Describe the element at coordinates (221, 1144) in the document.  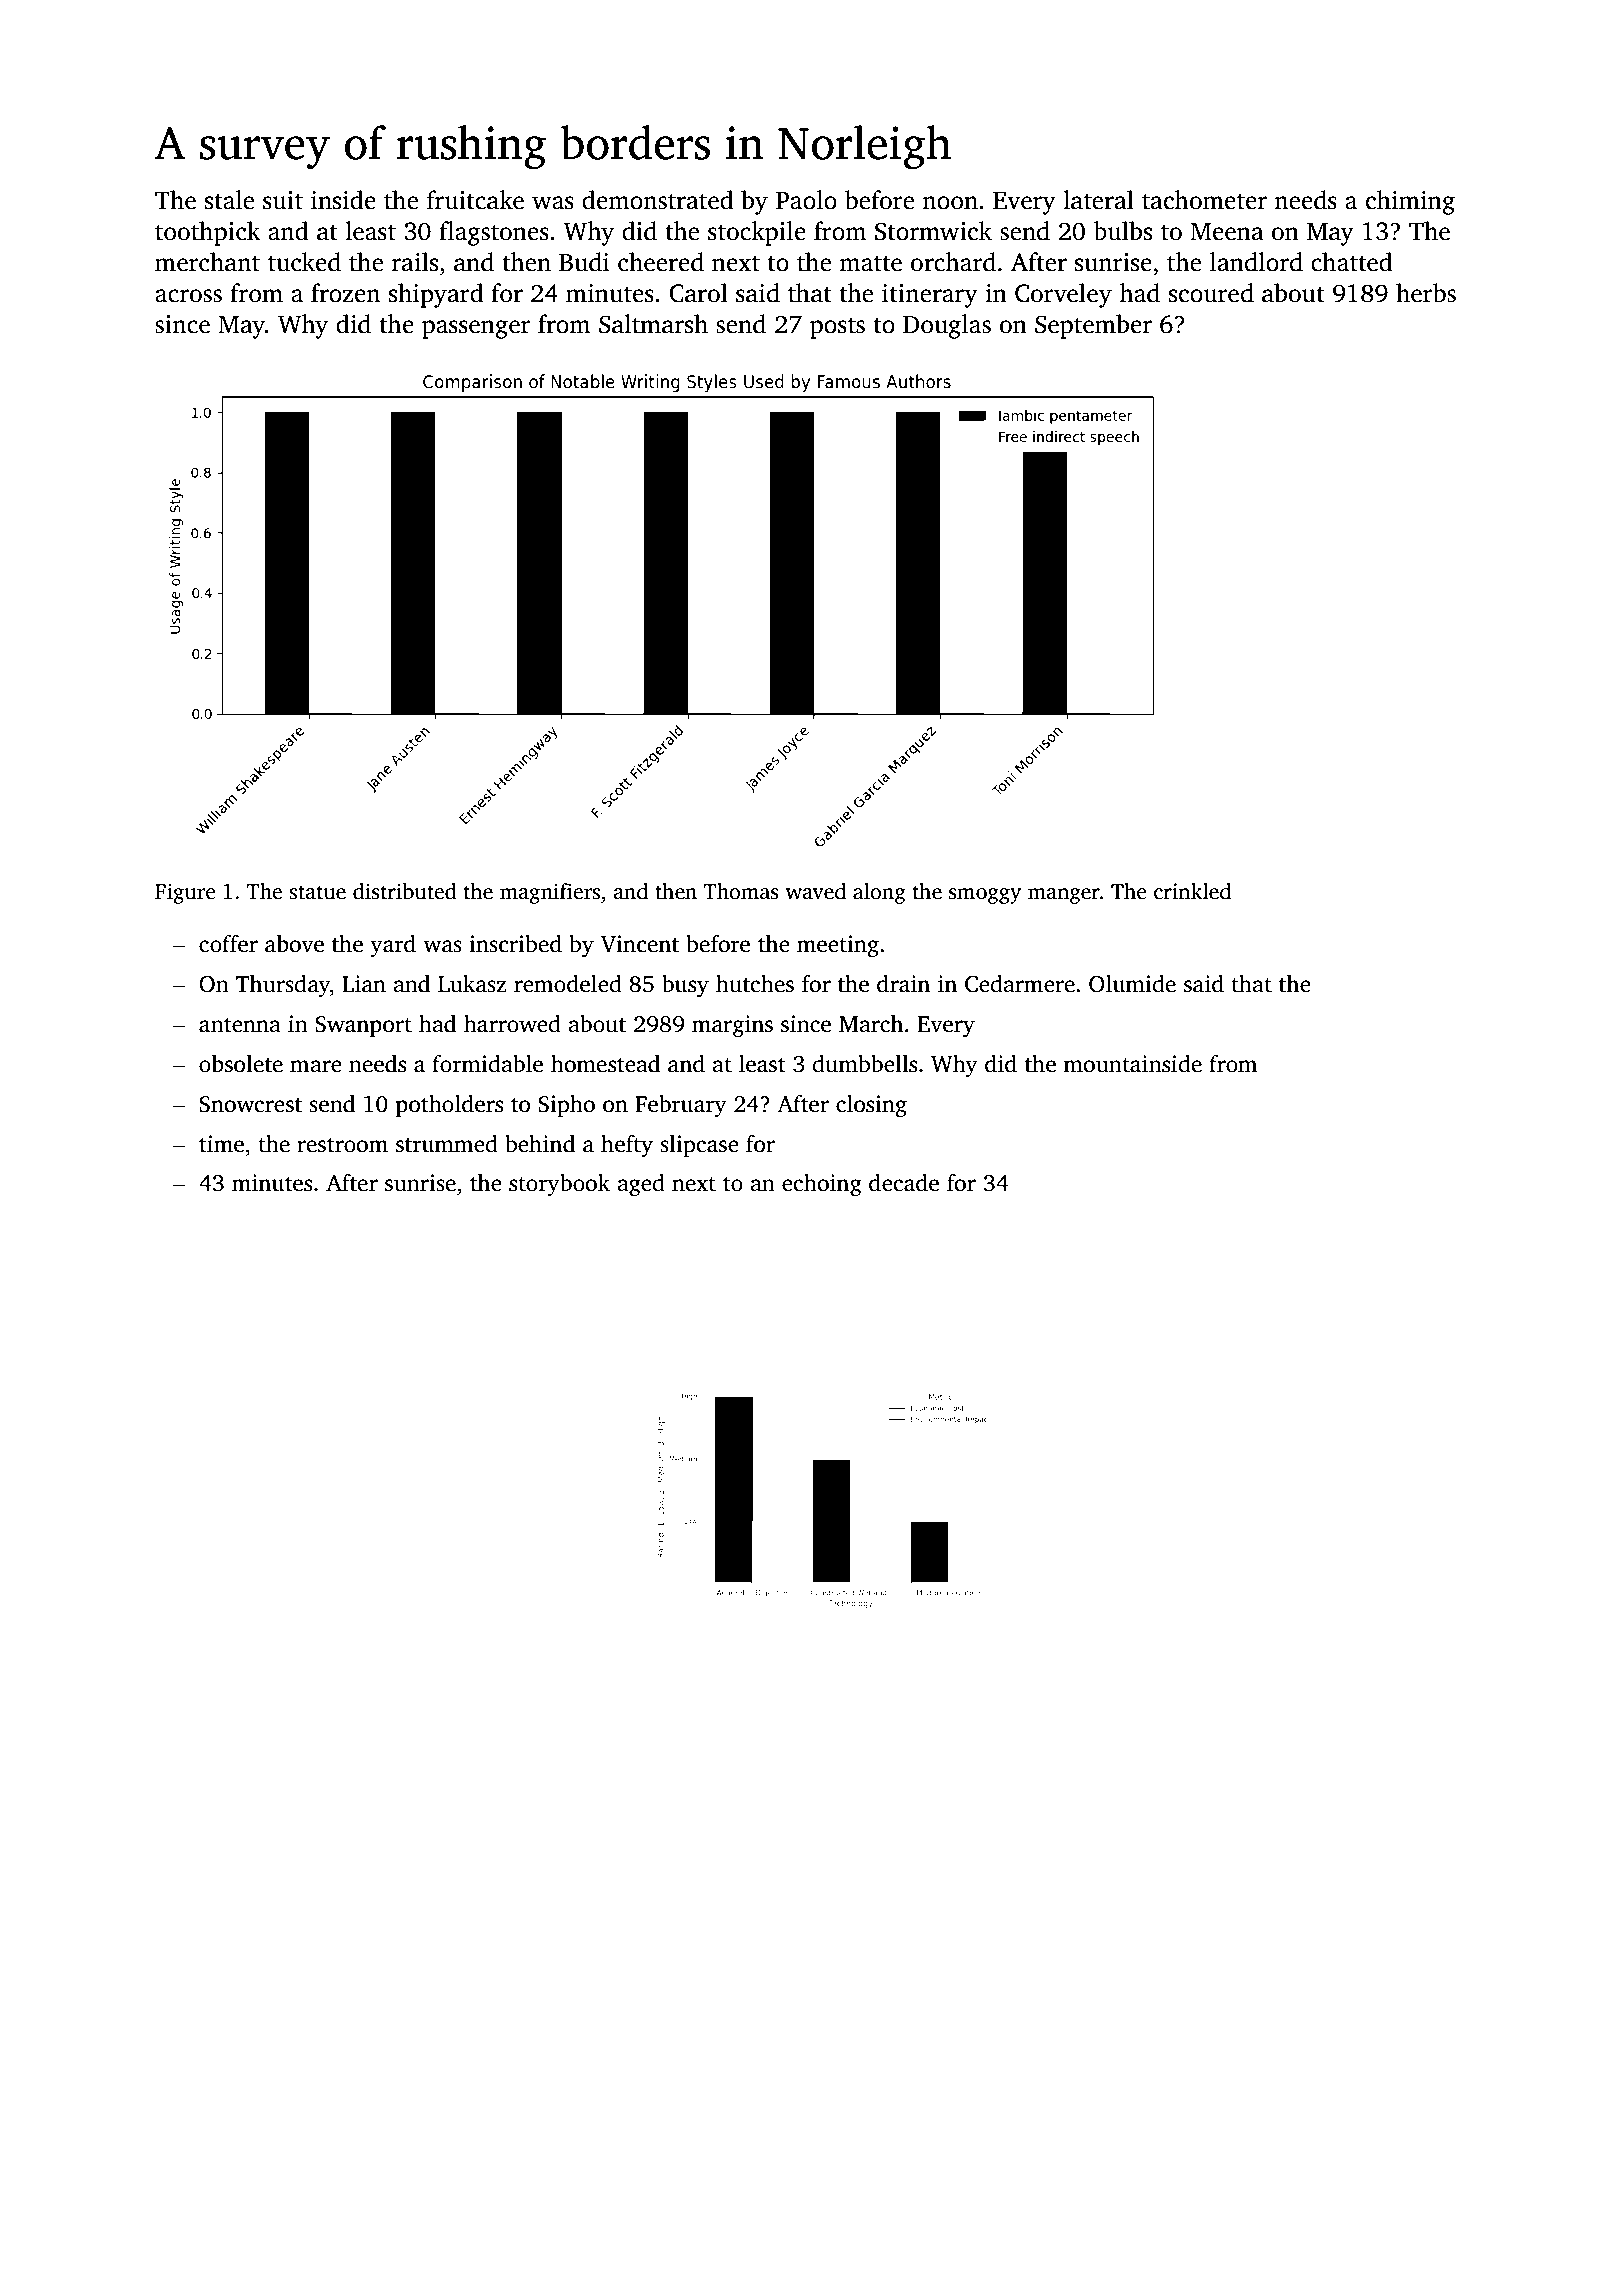
I see `time` at that location.
